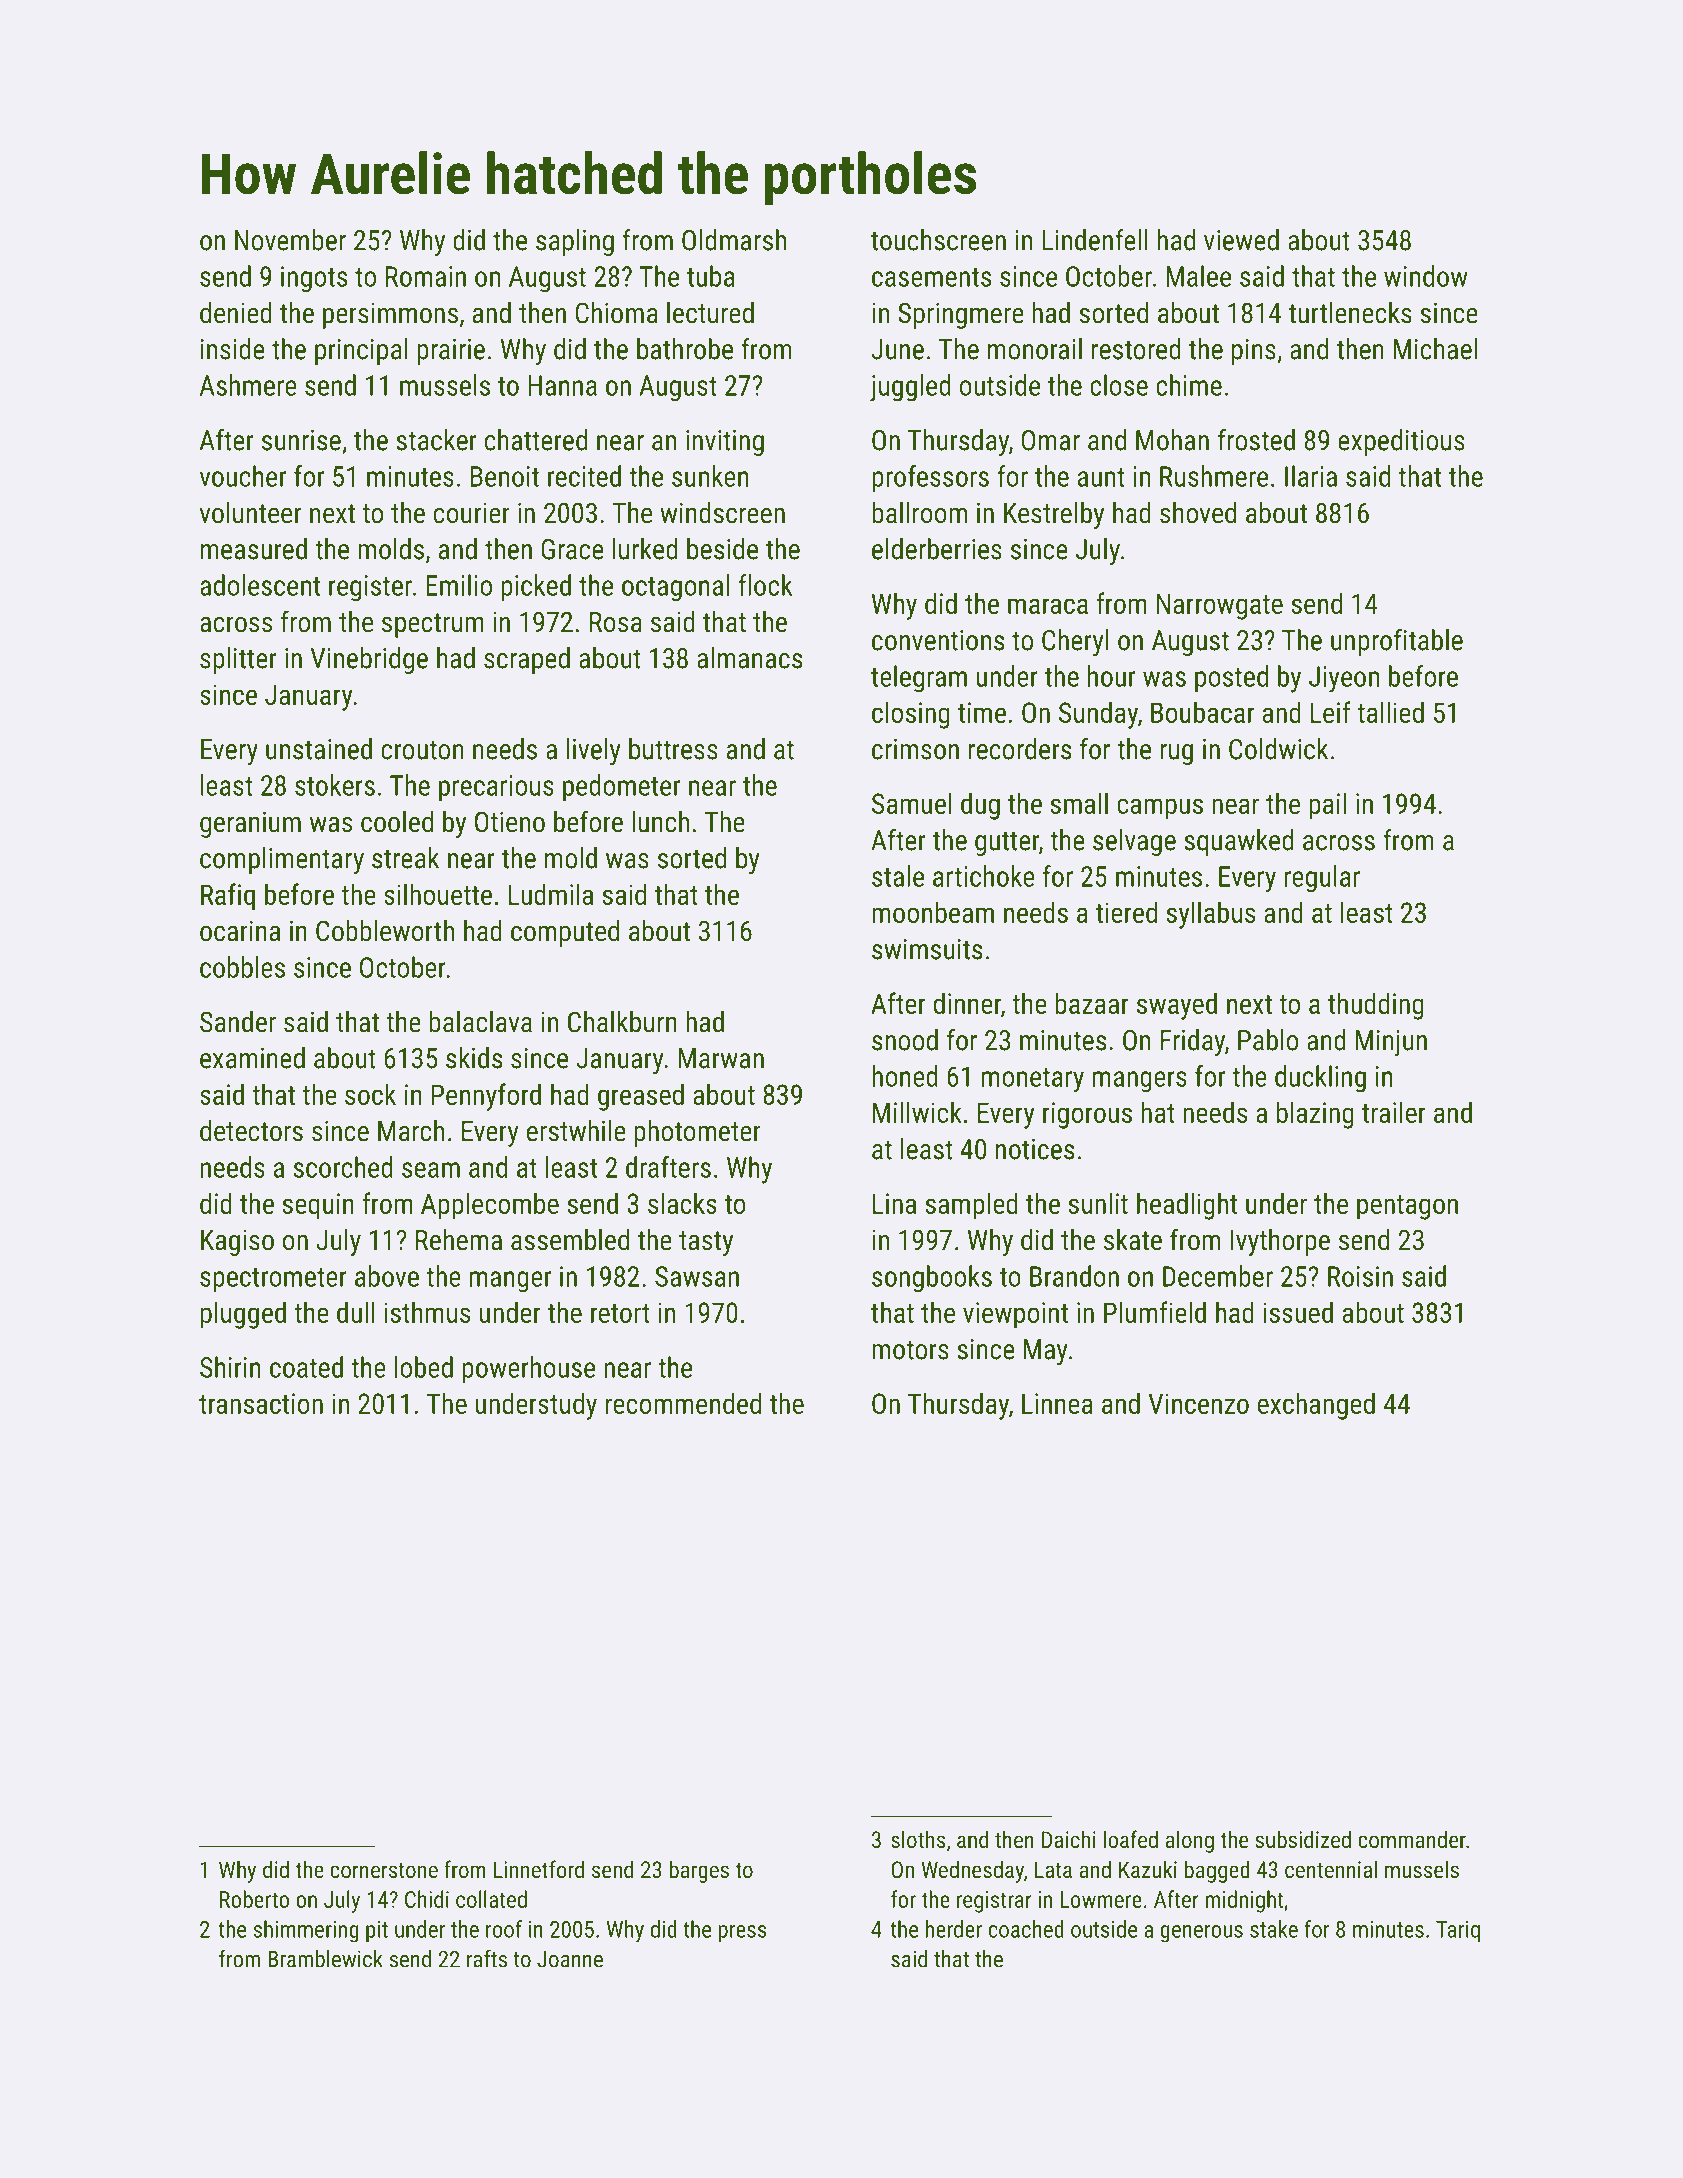 The height and width of the page is (2178, 1683). What do you see at coordinates (953, 1929) in the page?
I see `herder` at bounding box center [953, 1929].
